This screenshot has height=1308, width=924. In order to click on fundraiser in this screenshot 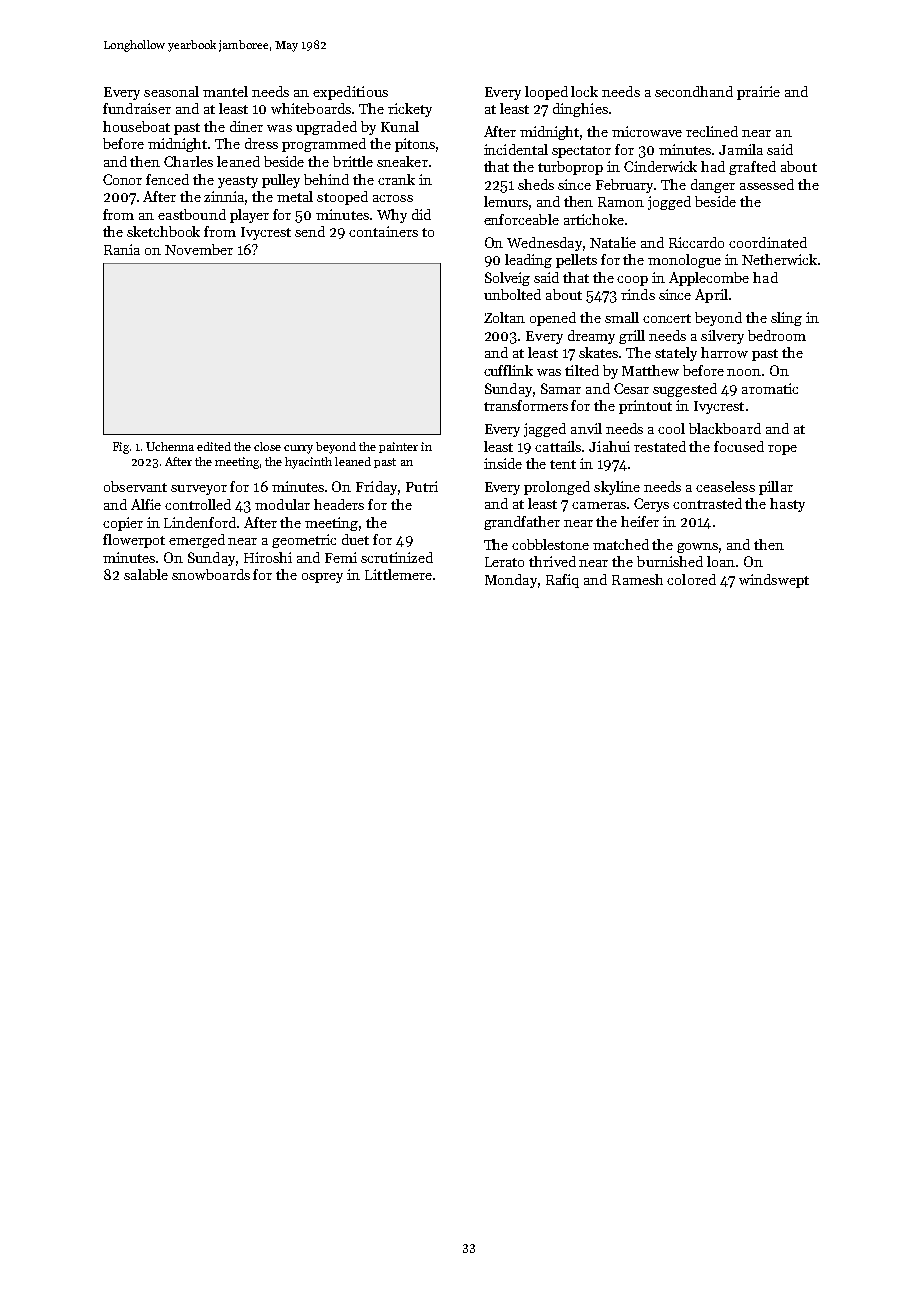, I will do `click(137, 108)`.
